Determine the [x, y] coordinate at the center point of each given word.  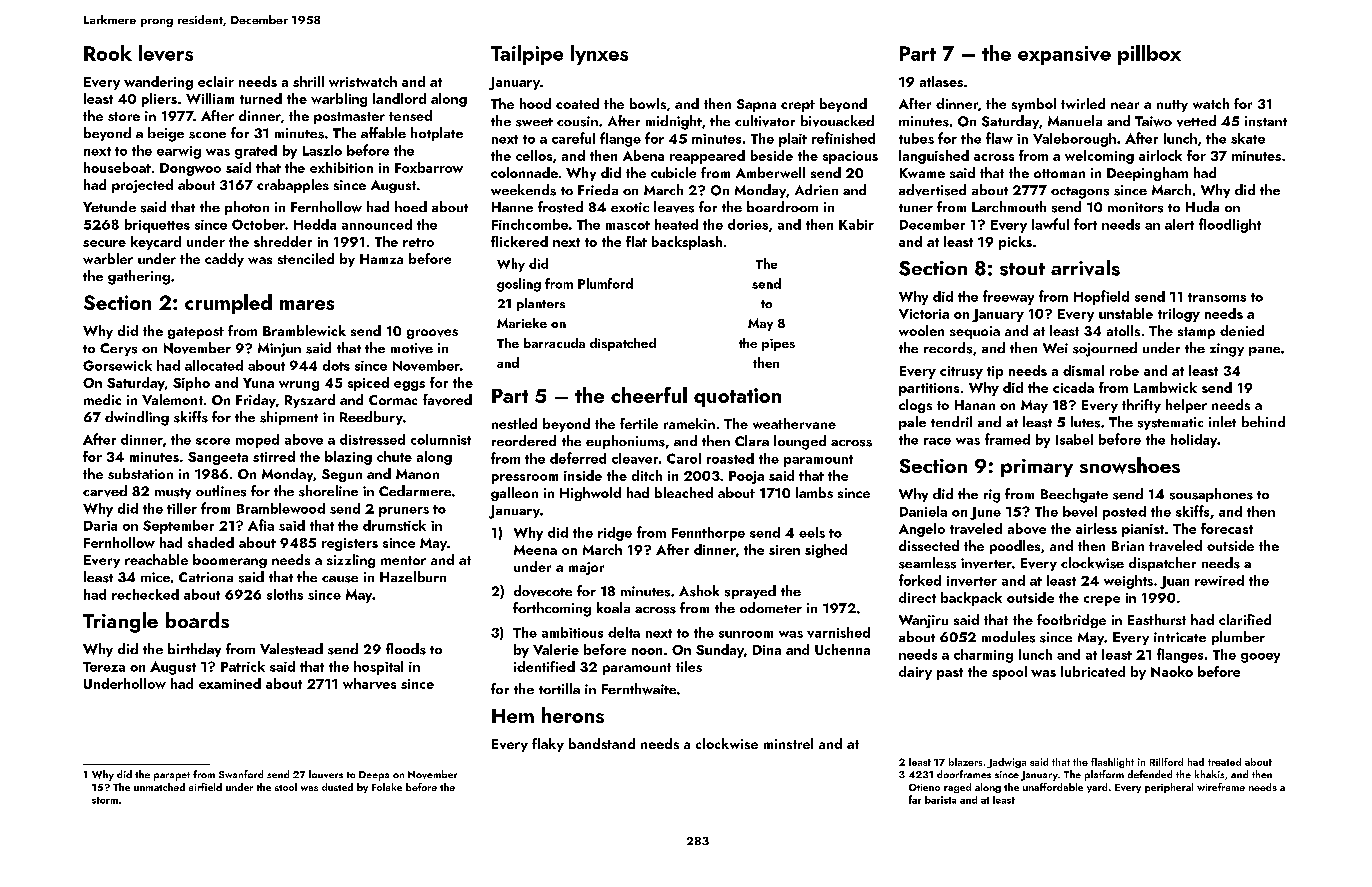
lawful [1050, 224]
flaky [548, 745]
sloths [285, 594]
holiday [1194, 441]
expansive [1064, 55]
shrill [308, 81]
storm [105, 800]
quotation [737, 397]
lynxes [599, 55]
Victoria [924, 314]
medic [102, 399]
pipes [778, 345]
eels [812, 532]
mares [307, 305]
